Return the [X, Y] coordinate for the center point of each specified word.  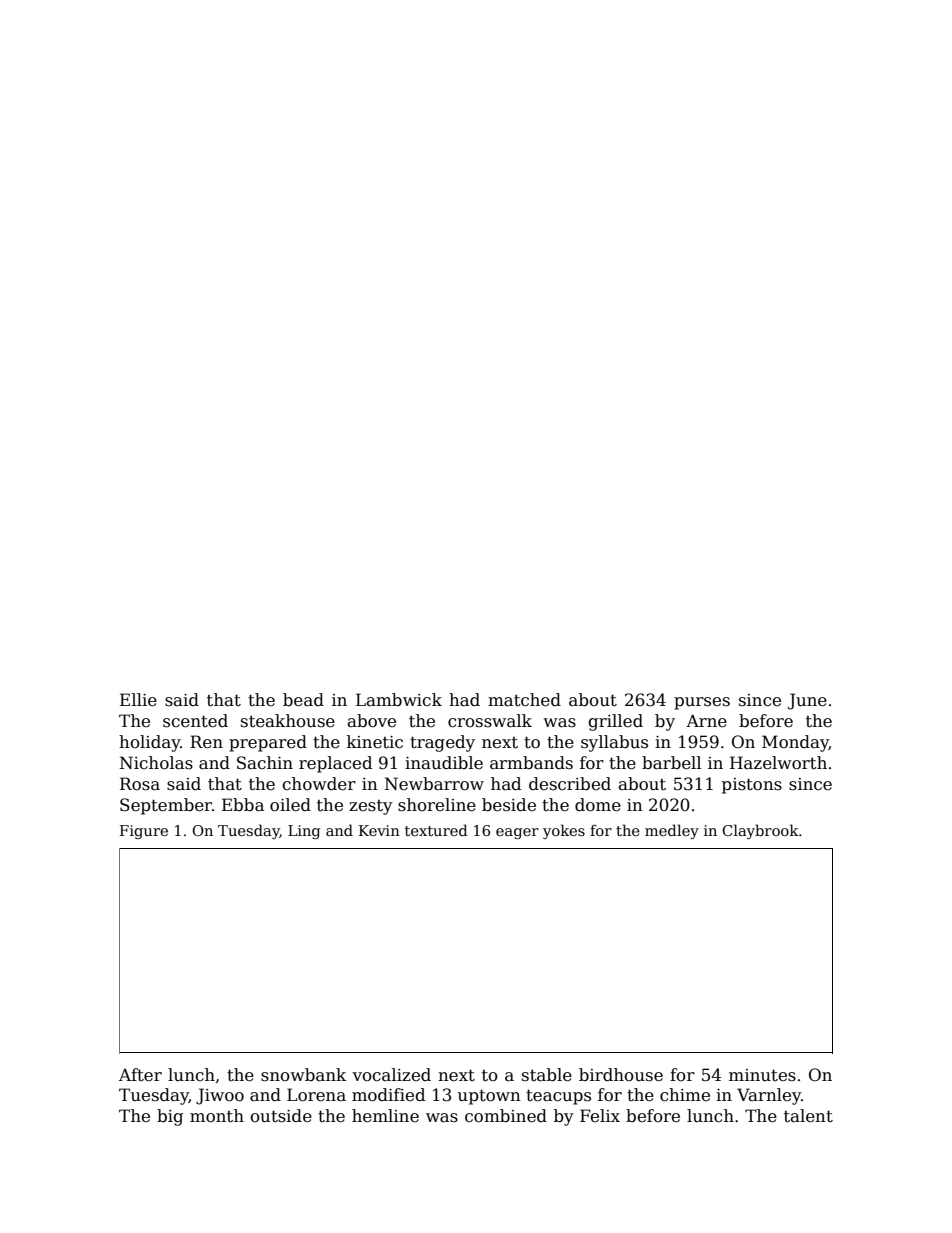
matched [524, 700]
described [570, 784]
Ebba [243, 805]
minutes [762, 1075]
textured [436, 830]
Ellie [138, 700]
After [140, 1075]
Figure [144, 832]
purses [702, 703]
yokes [564, 831]
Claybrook [760, 831]
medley [672, 831]
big [170, 1117]
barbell [671, 763]
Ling [304, 832]
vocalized [391, 1075]
